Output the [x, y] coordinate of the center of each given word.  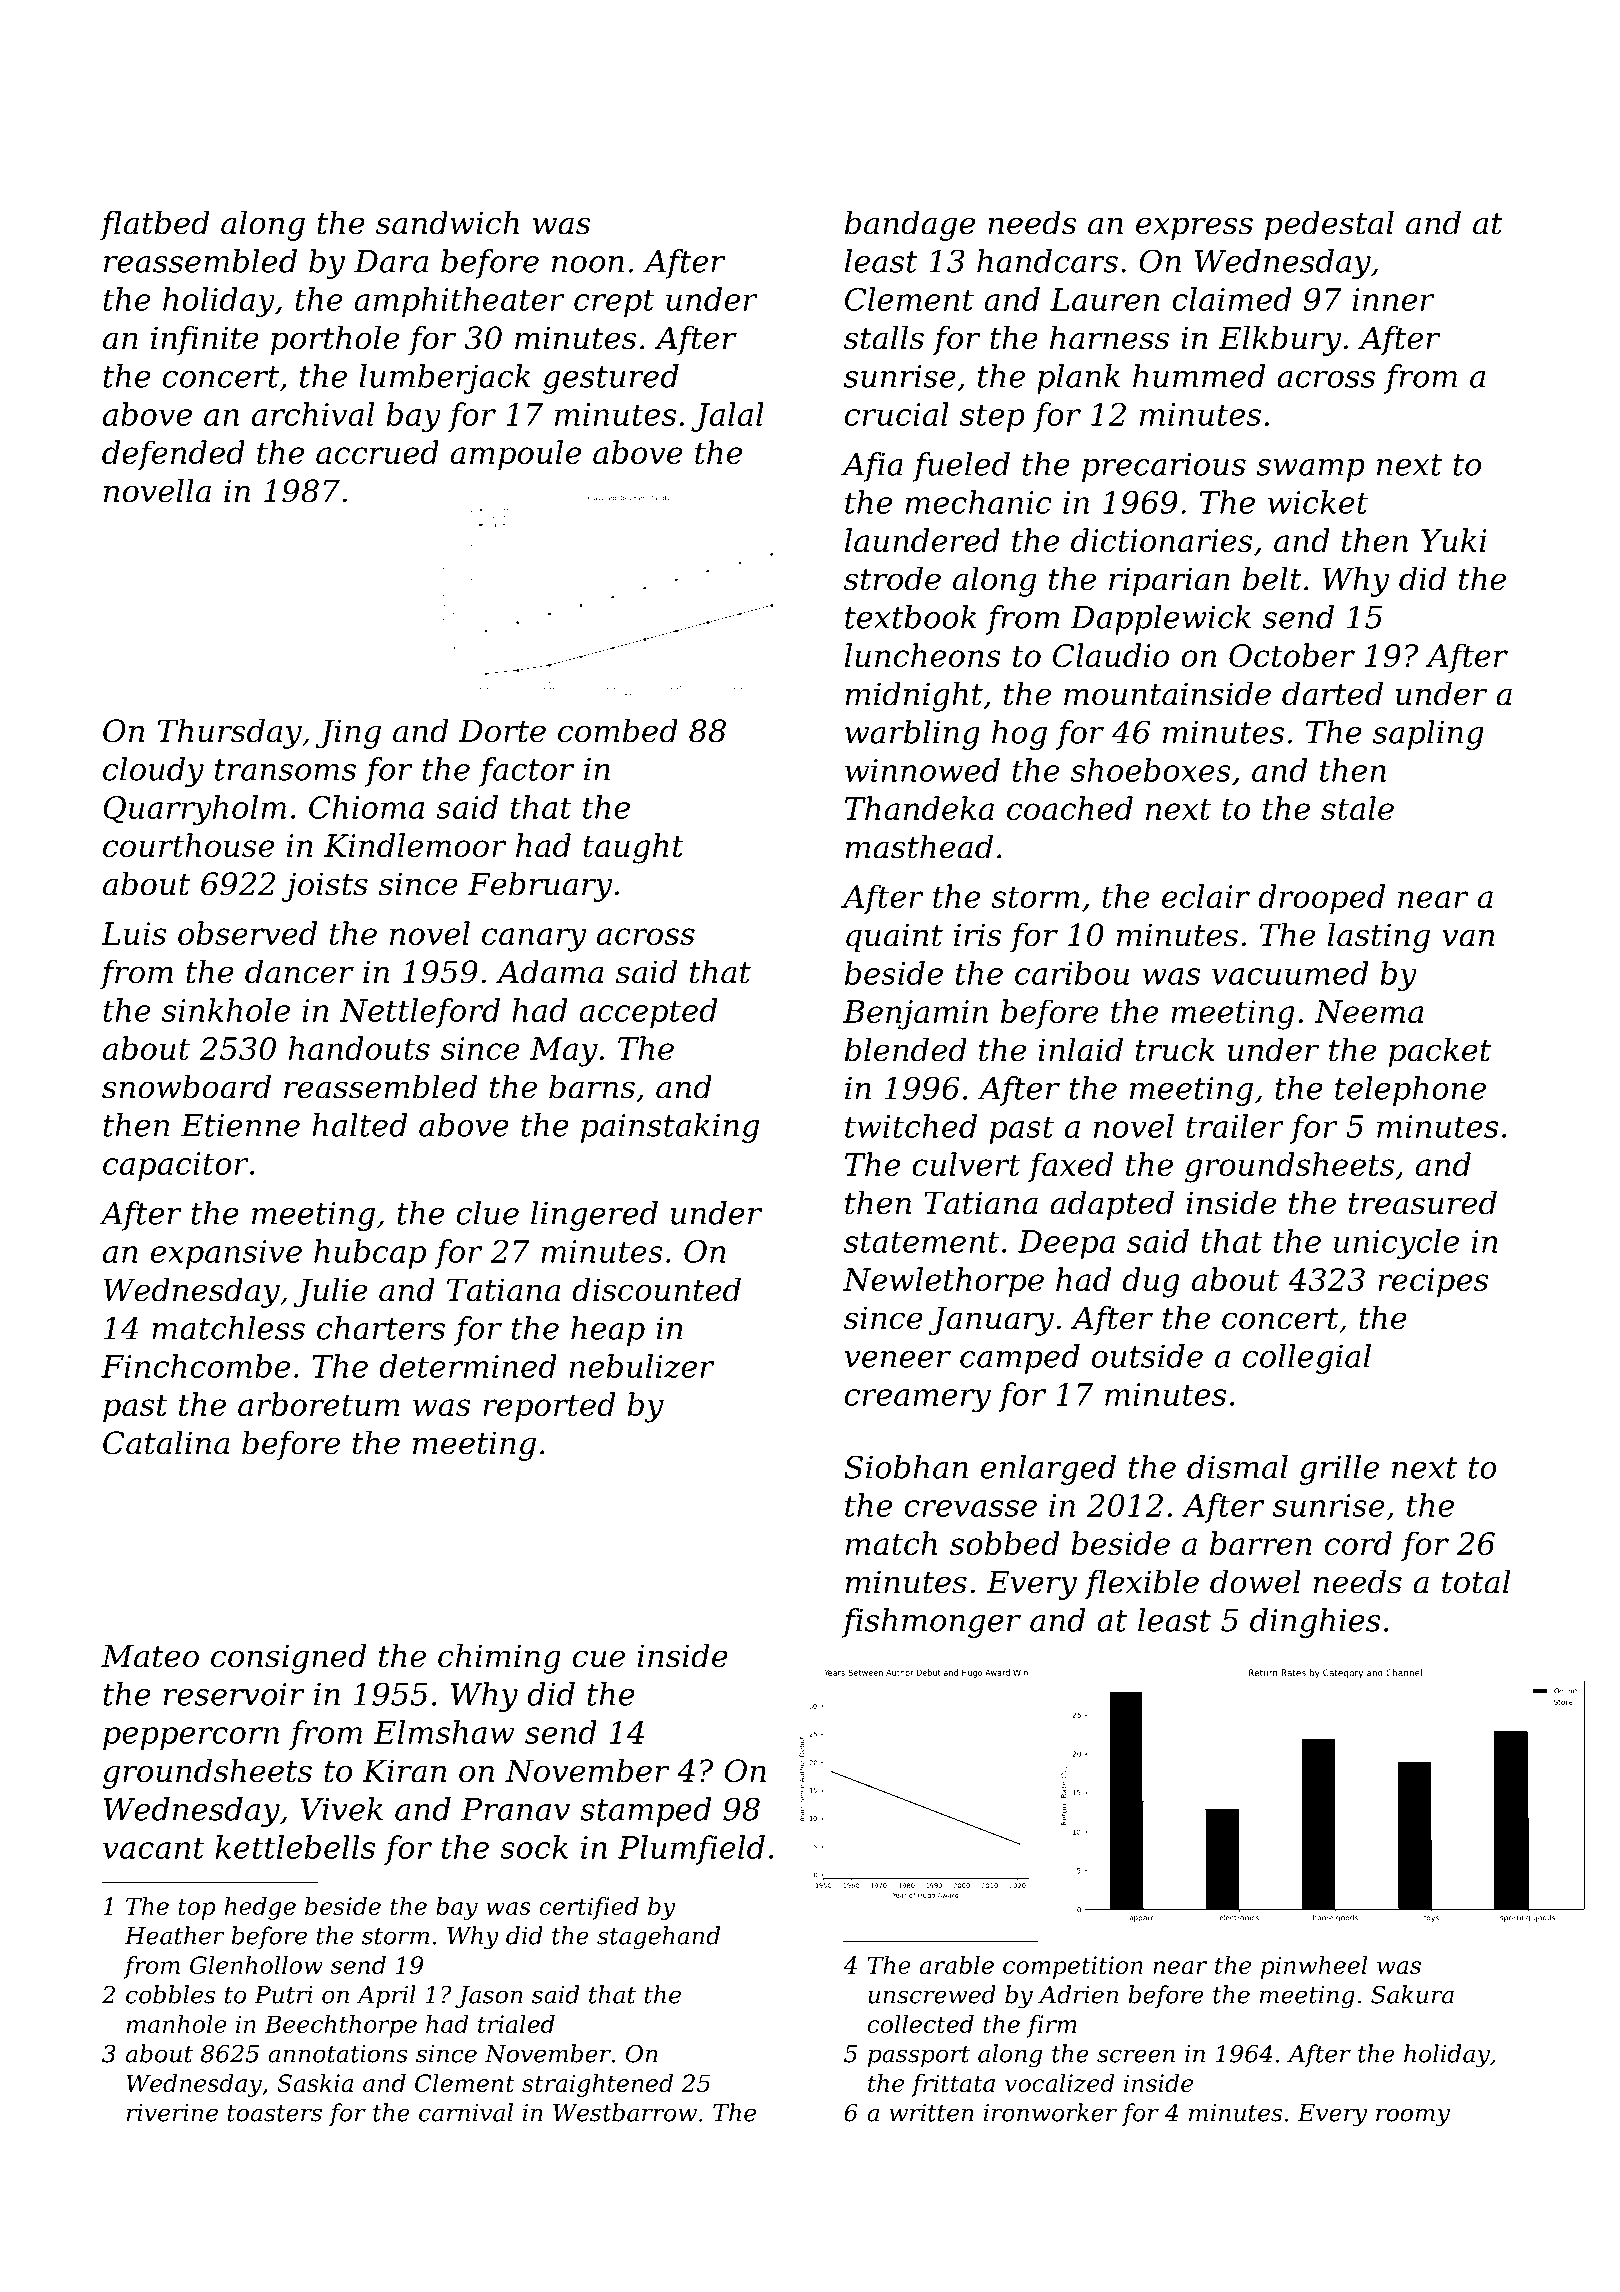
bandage [910, 225]
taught [633, 848]
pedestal [1329, 225]
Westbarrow [625, 2112]
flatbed [154, 225]
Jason [489, 1997]
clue [488, 1213]
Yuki [1454, 540]
